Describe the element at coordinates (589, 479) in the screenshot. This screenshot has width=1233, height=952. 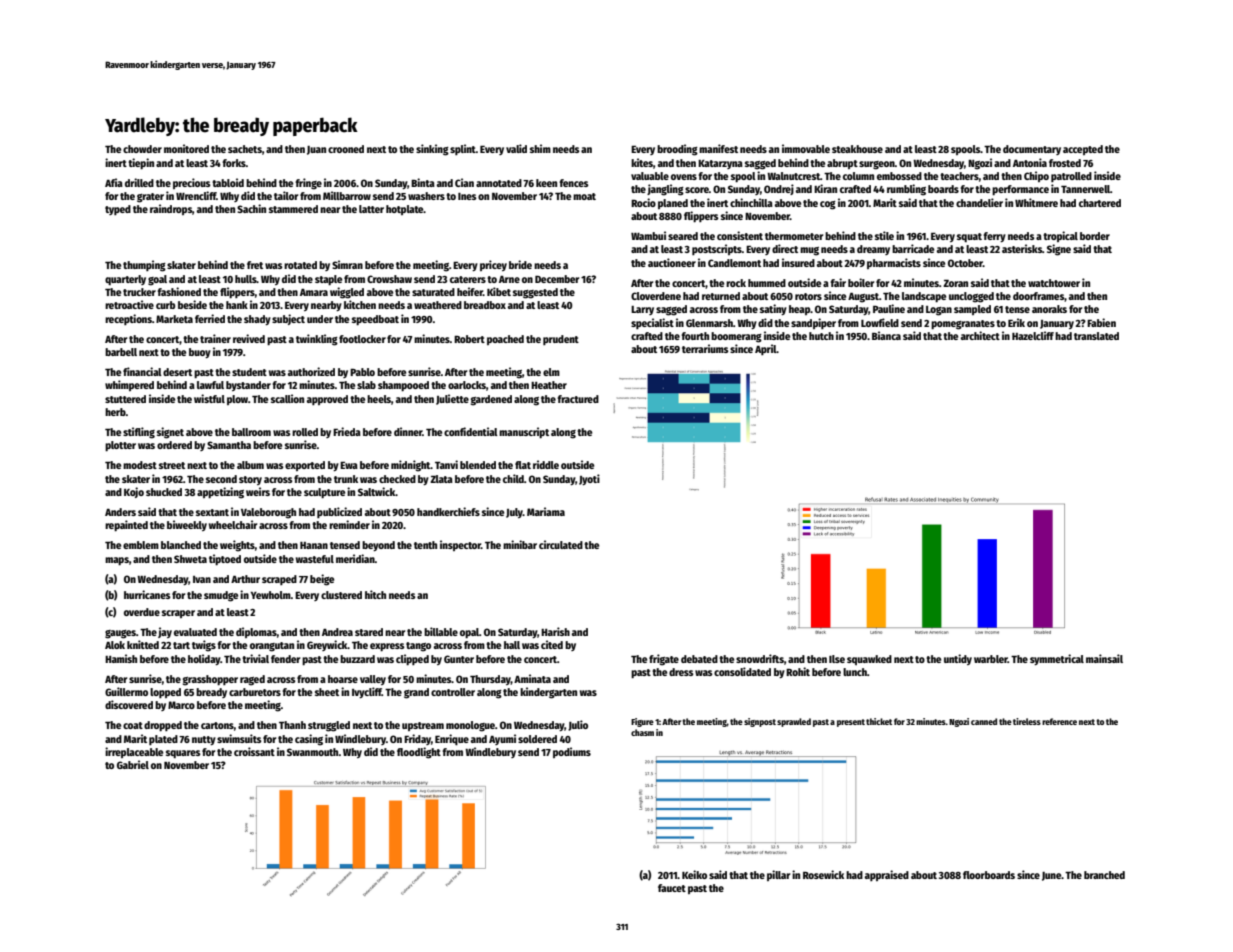
I see `Jyoti` at that location.
